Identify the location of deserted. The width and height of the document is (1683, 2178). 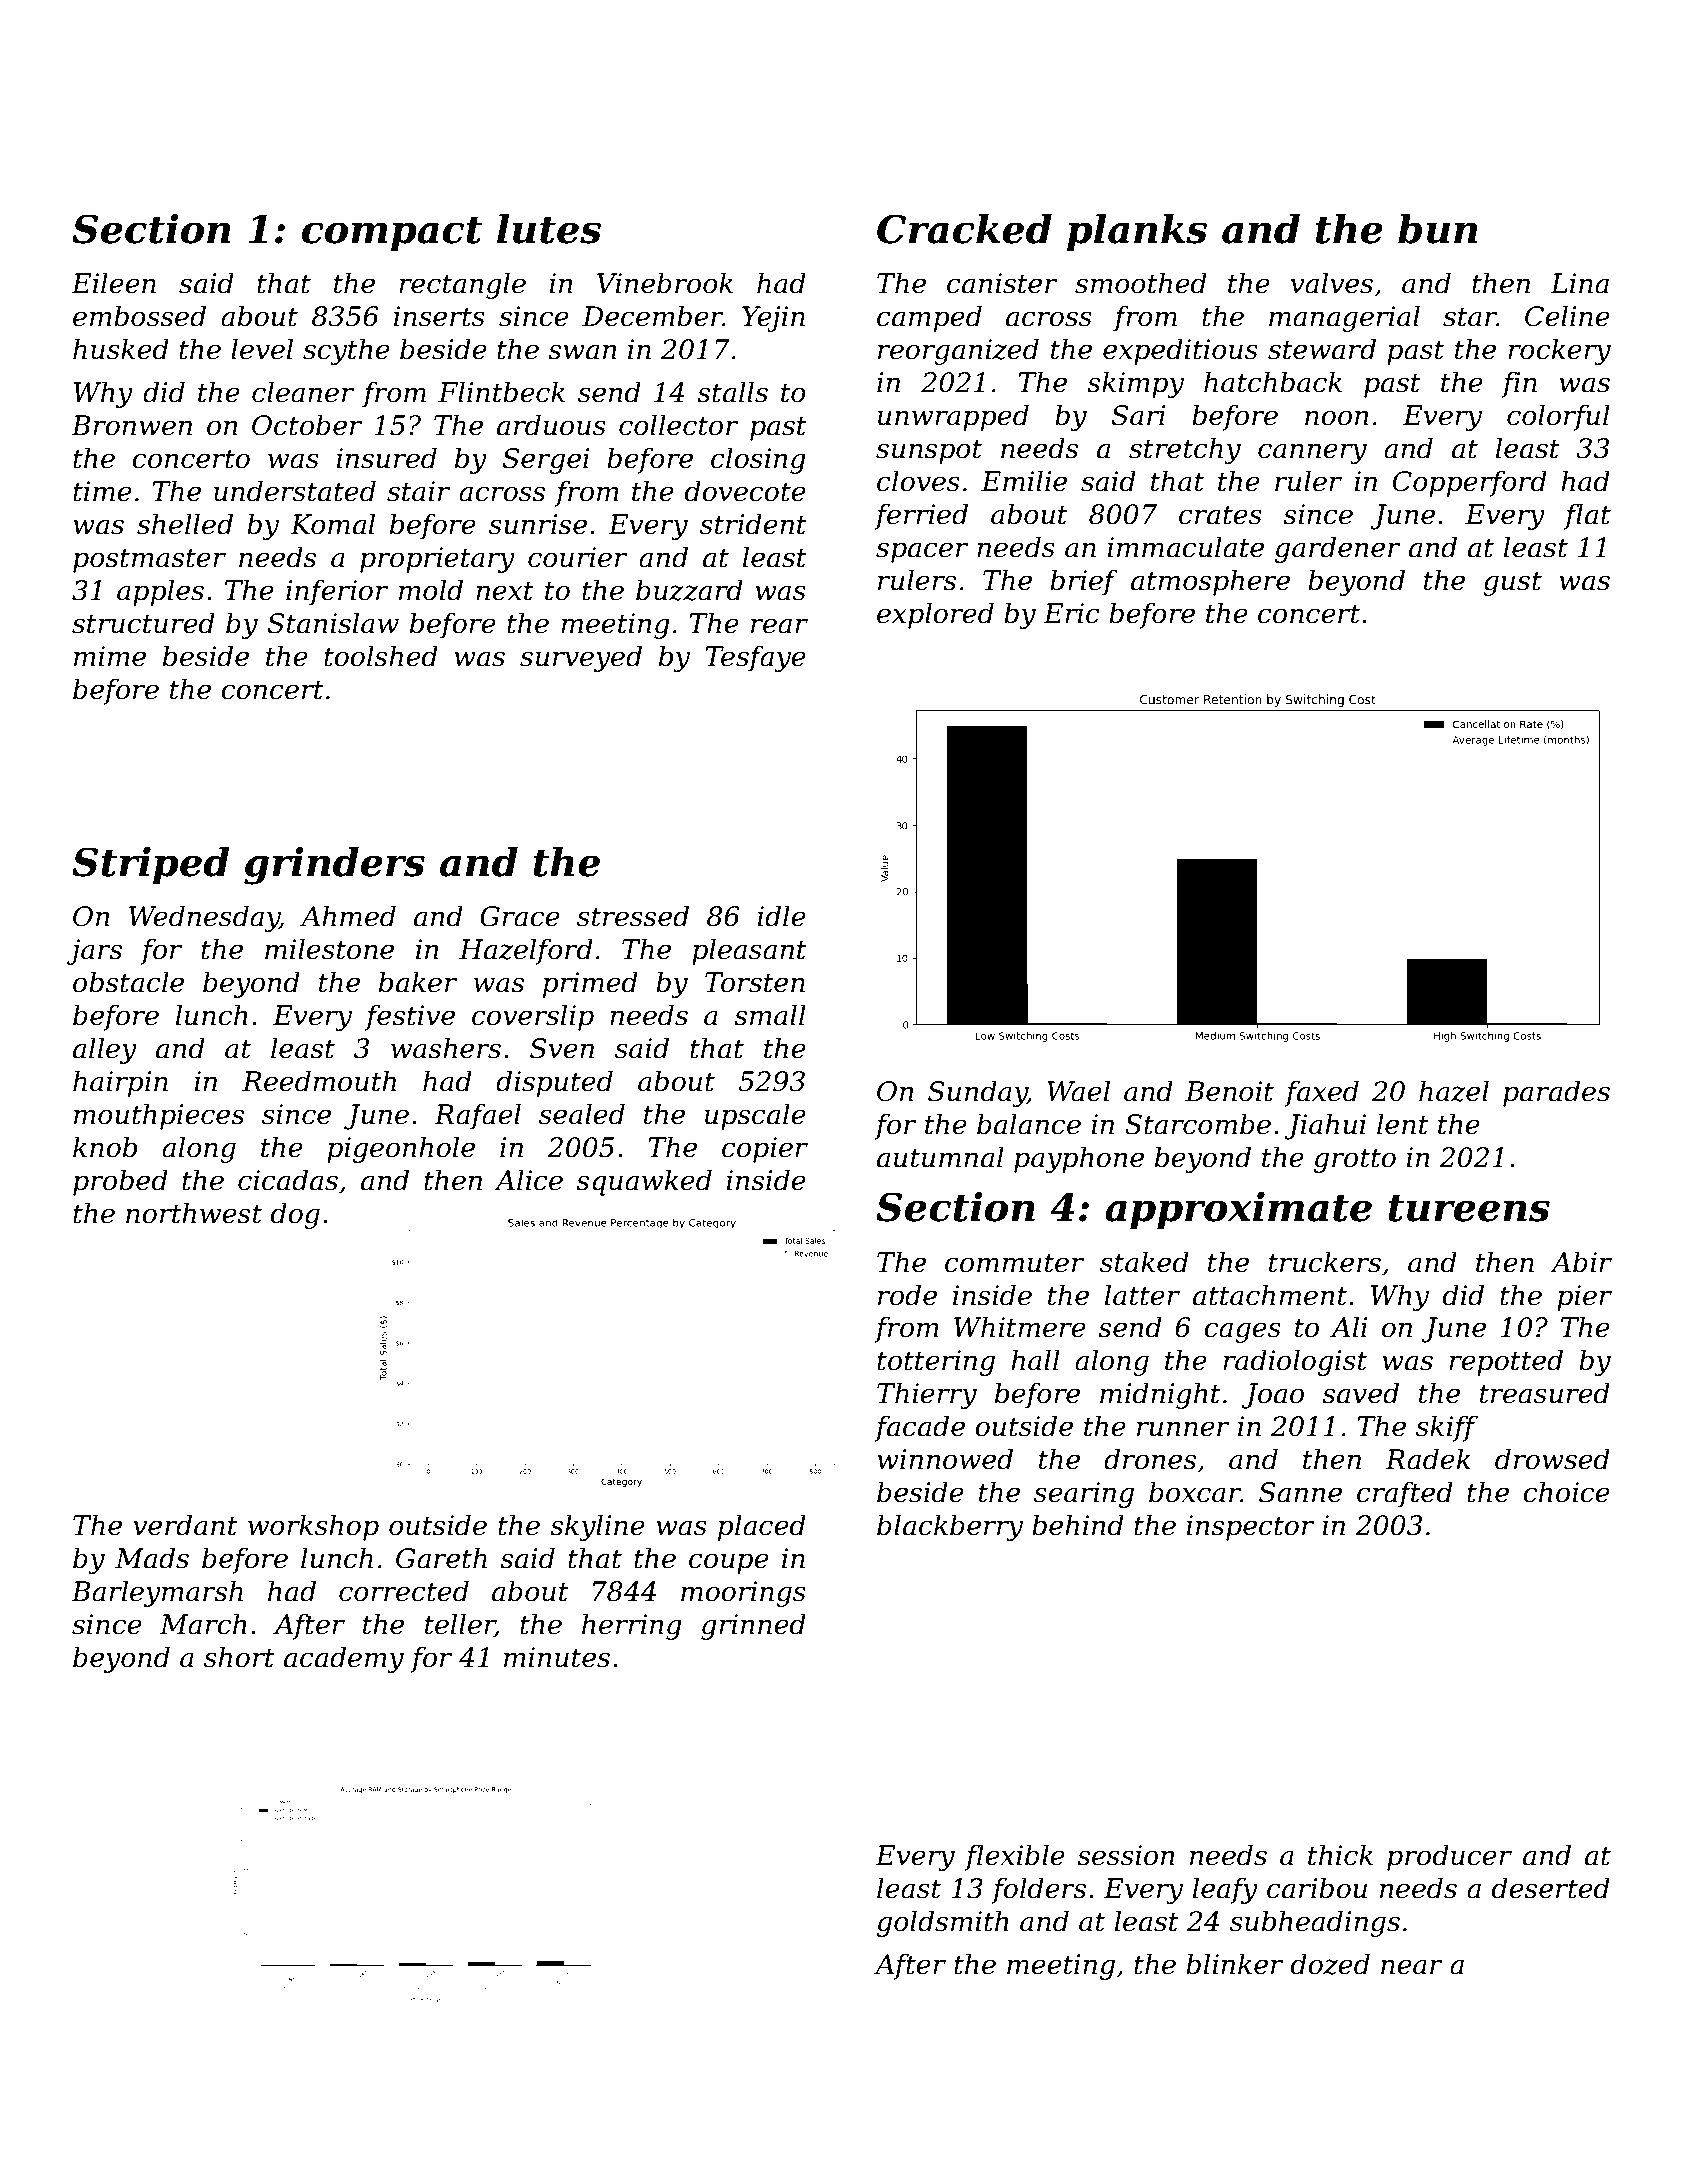
(1551, 1888).
